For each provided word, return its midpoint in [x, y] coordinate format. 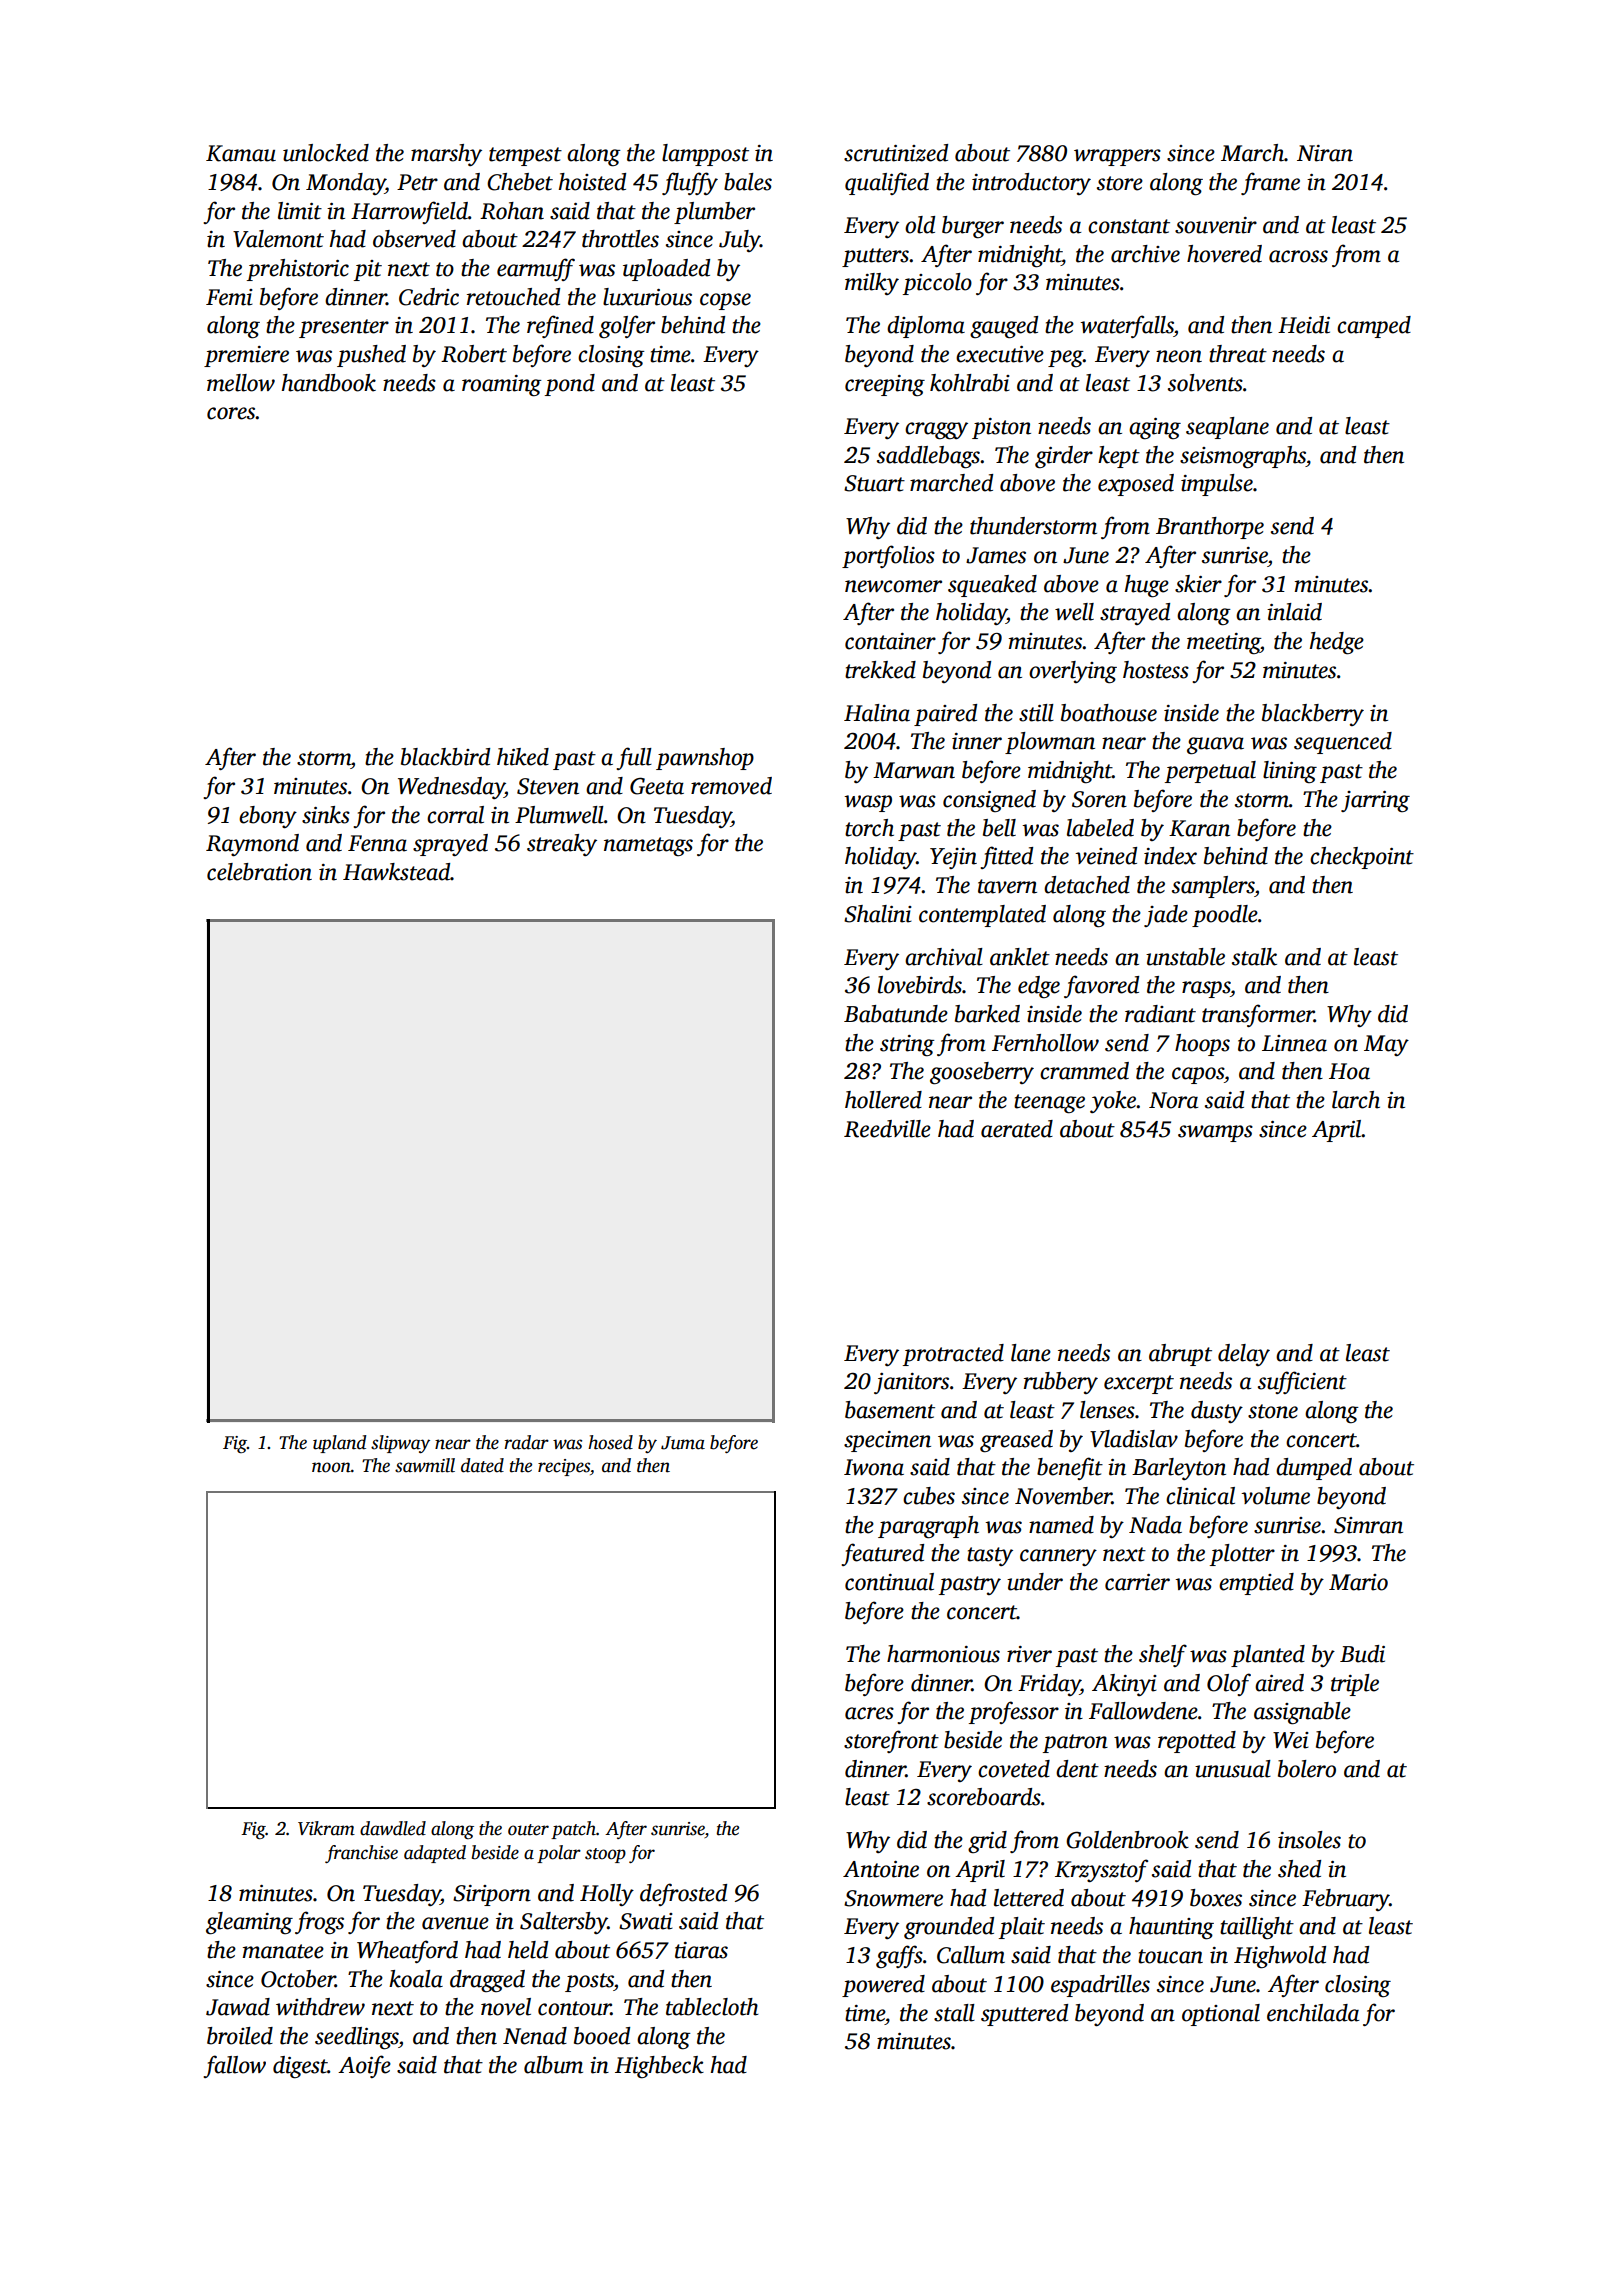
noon [331, 1467]
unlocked [326, 153]
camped [1374, 327]
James [996, 555]
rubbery [1061, 1383]
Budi [1362, 1654]
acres [869, 1713]
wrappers [1117, 157]
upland [339, 1444]
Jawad [238, 2007]
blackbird [445, 757]
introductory [1031, 184]
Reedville [887, 1129]
